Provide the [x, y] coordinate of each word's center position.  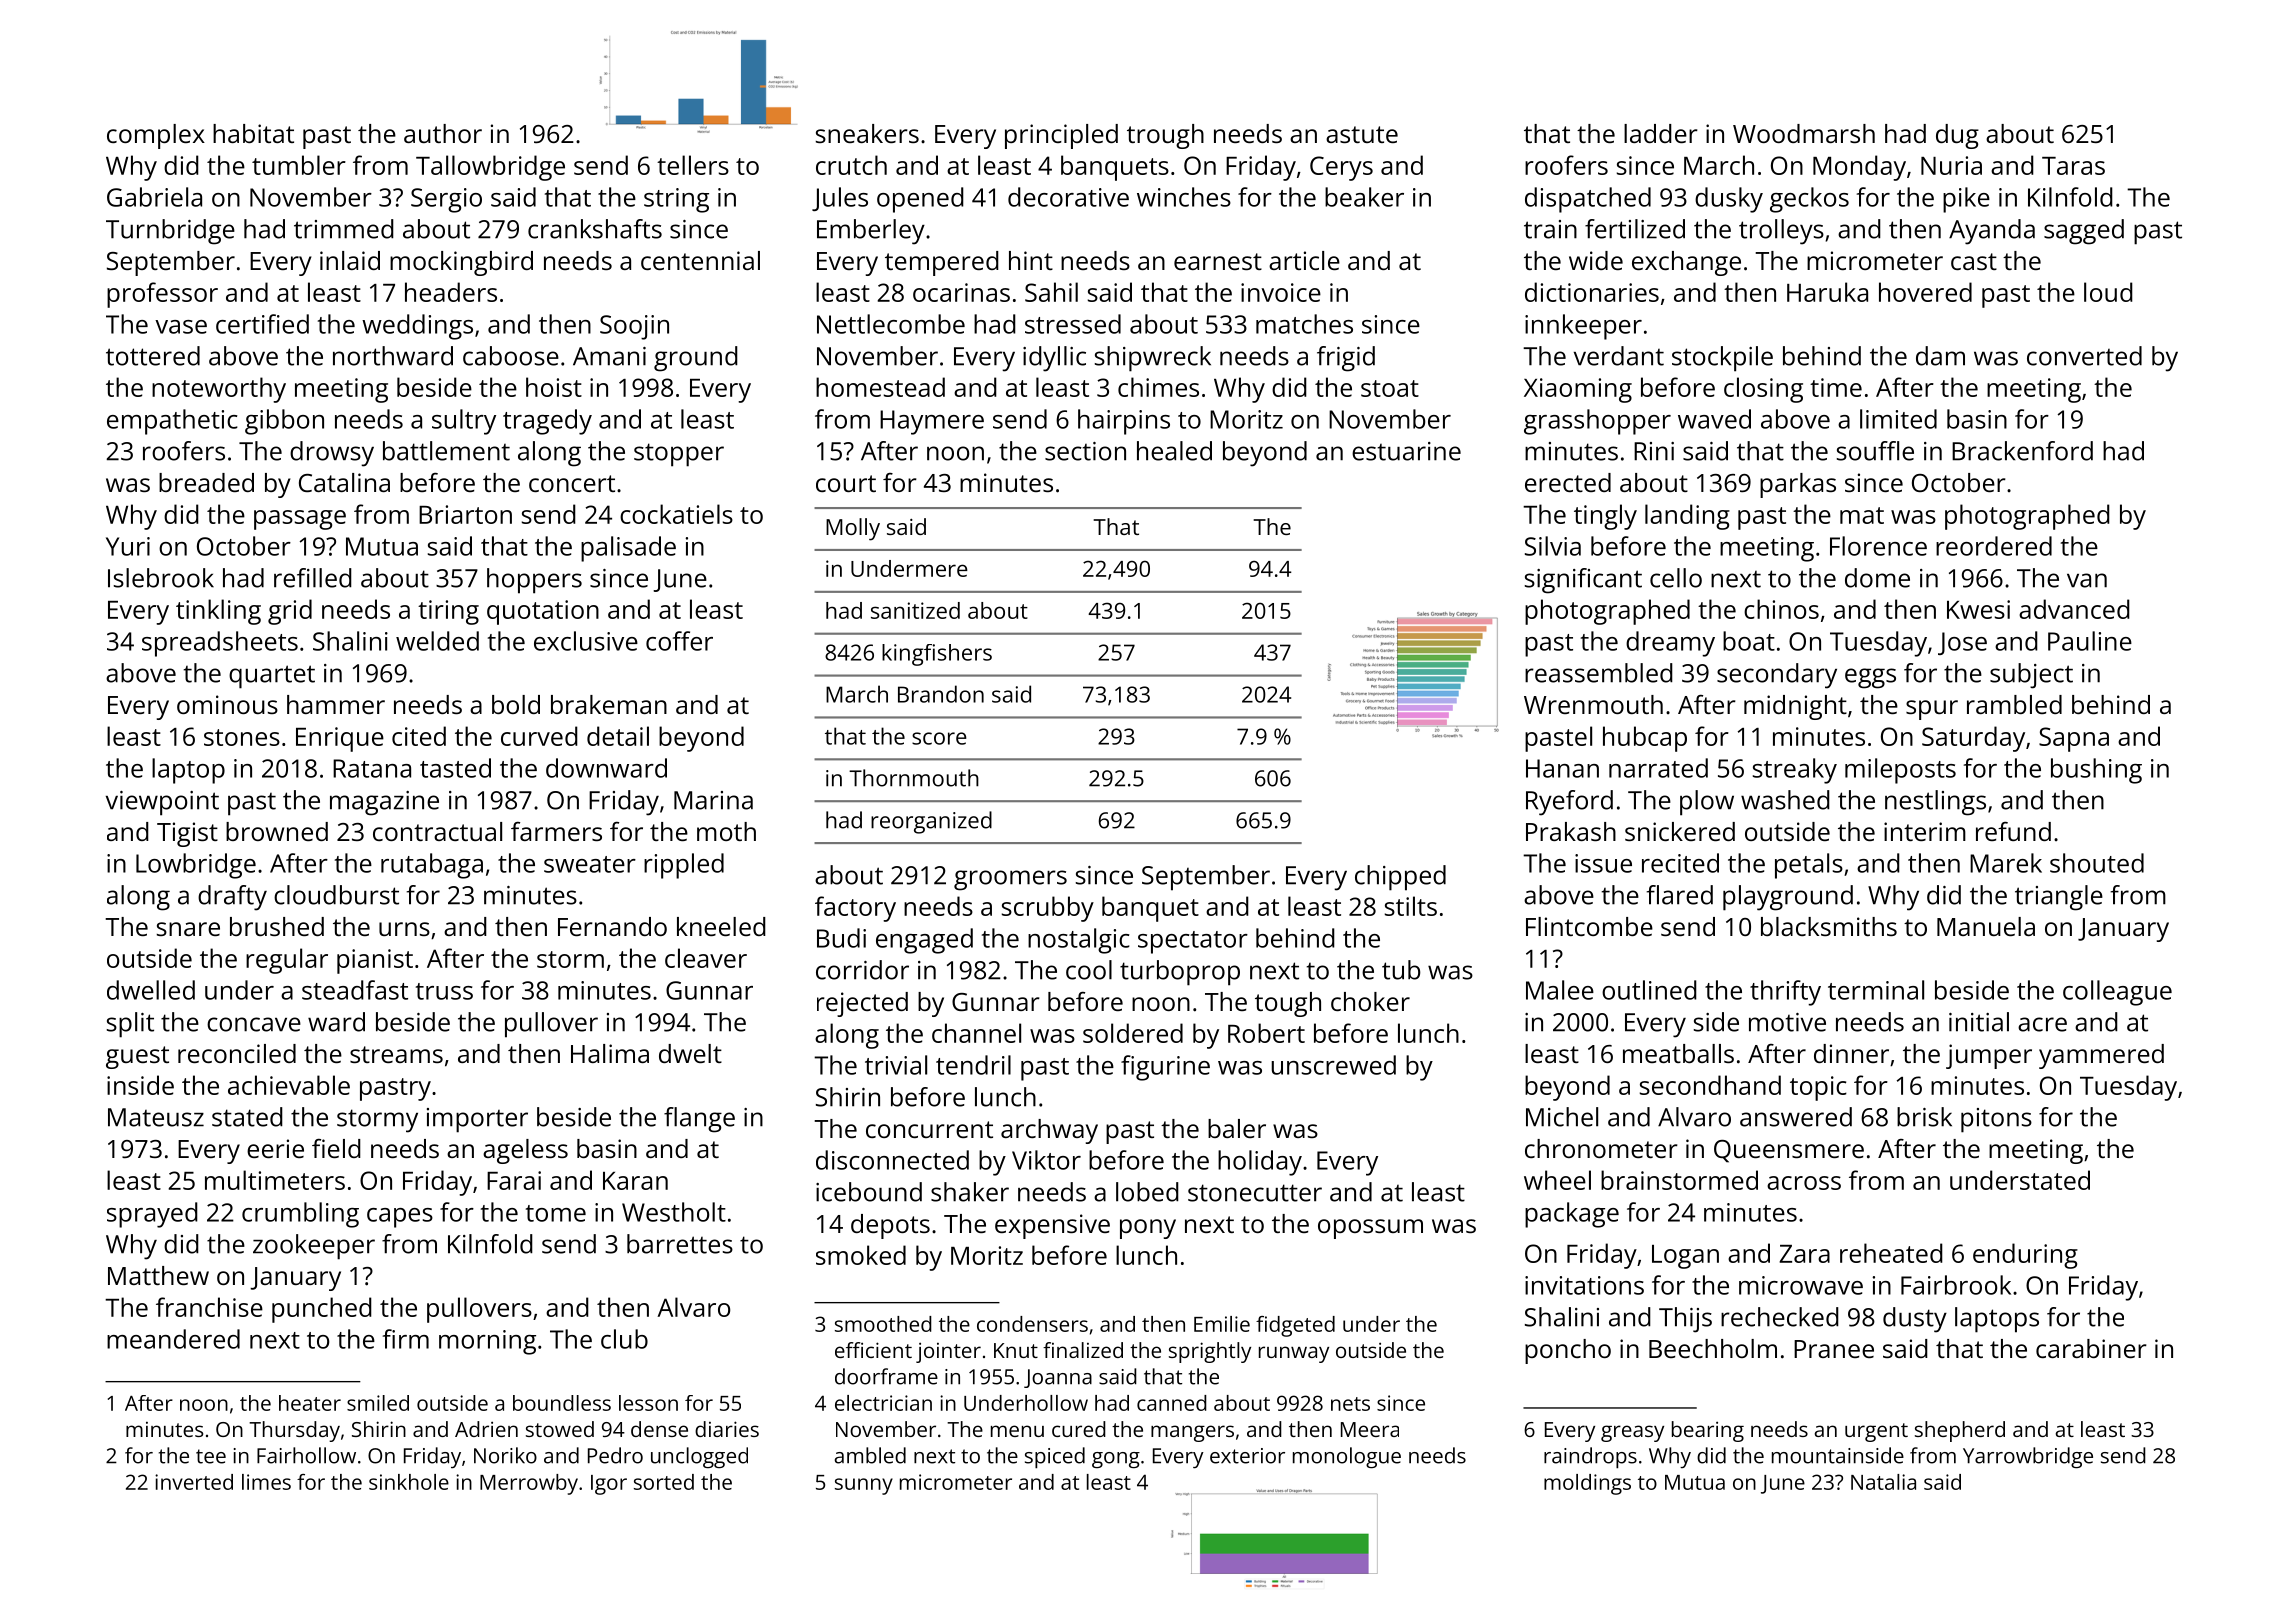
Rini [1654, 451]
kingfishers [937, 655]
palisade [628, 549]
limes [266, 1482]
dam [1940, 356]
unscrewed [1333, 1065]
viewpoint [162, 803]
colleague [2117, 993]
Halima [610, 1053]
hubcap [1645, 739]
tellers [693, 165]
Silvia [1553, 546]
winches [1184, 197]
